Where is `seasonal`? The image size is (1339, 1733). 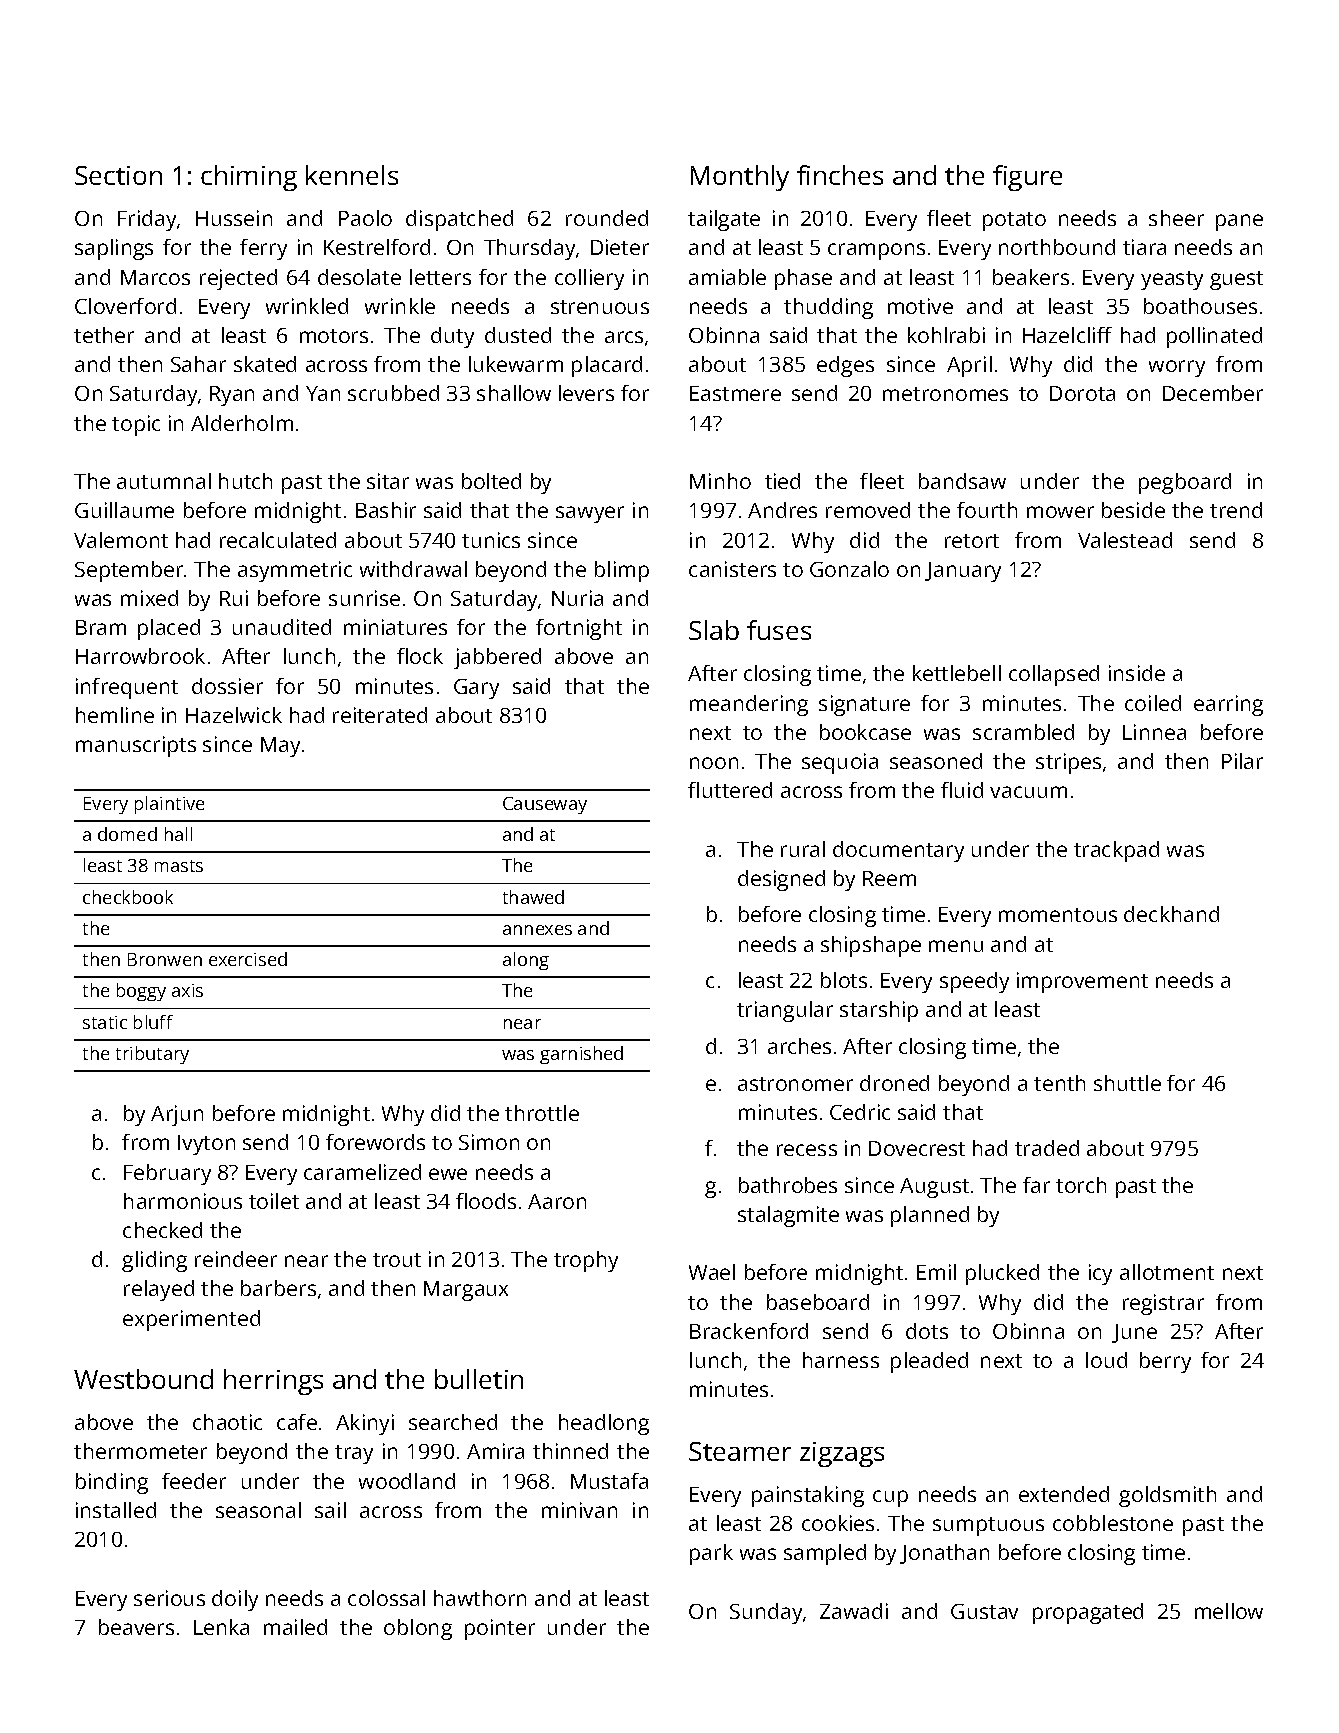
seasonal is located at coordinates (258, 1510).
